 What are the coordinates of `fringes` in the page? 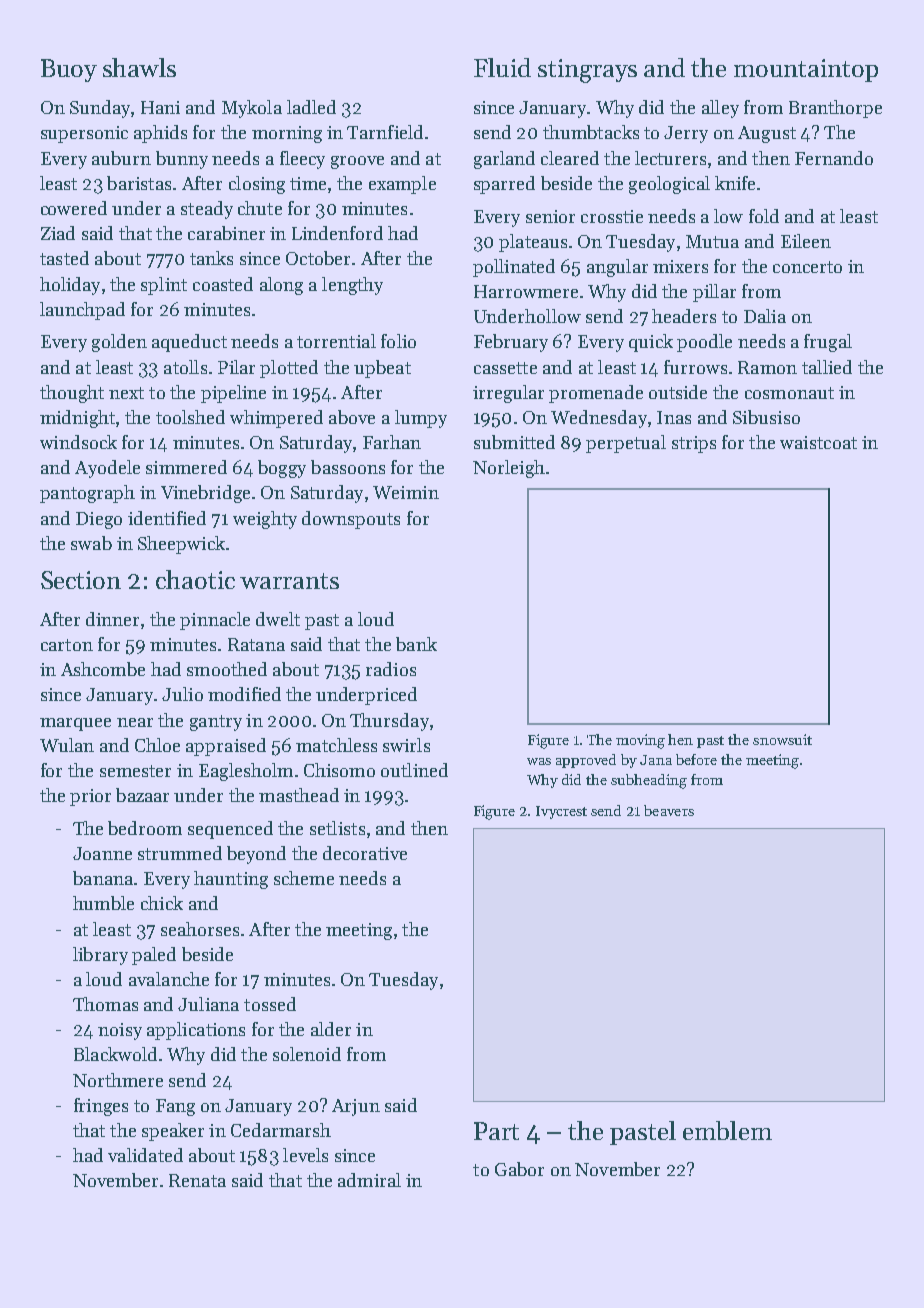 It's located at (101, 1107).
